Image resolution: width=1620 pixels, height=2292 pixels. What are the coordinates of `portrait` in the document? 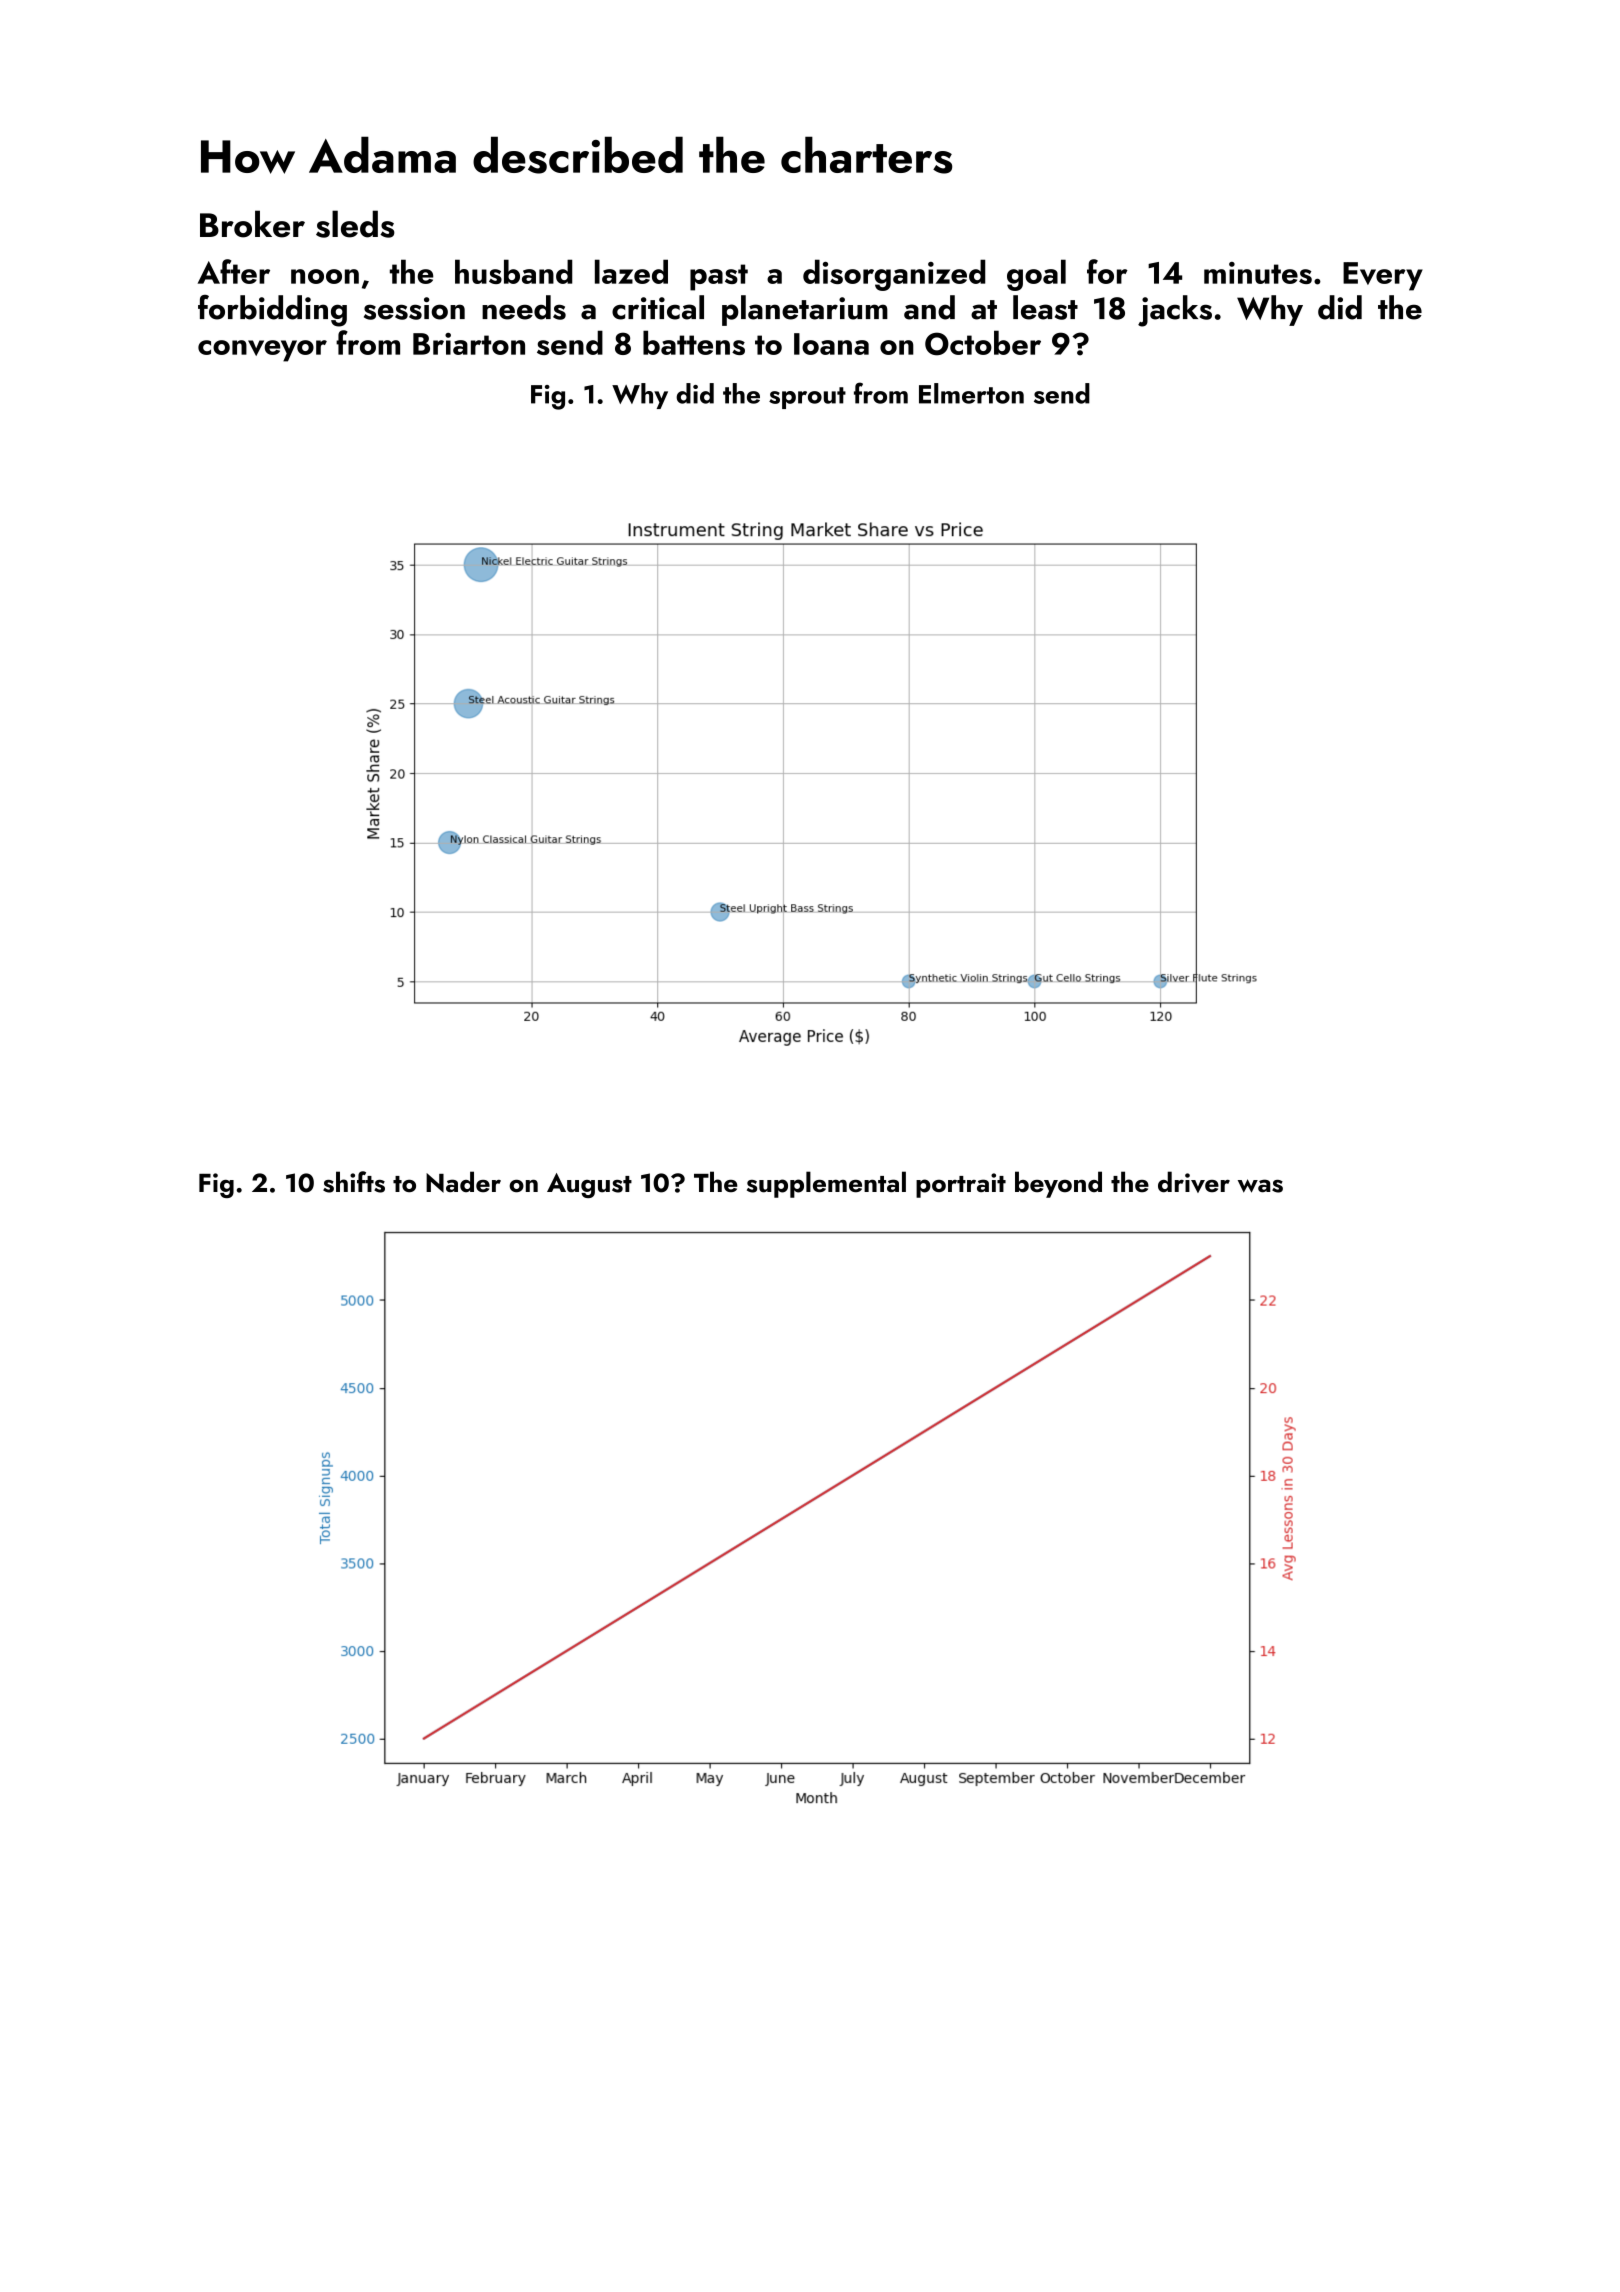 It's located at (961, 1185).
